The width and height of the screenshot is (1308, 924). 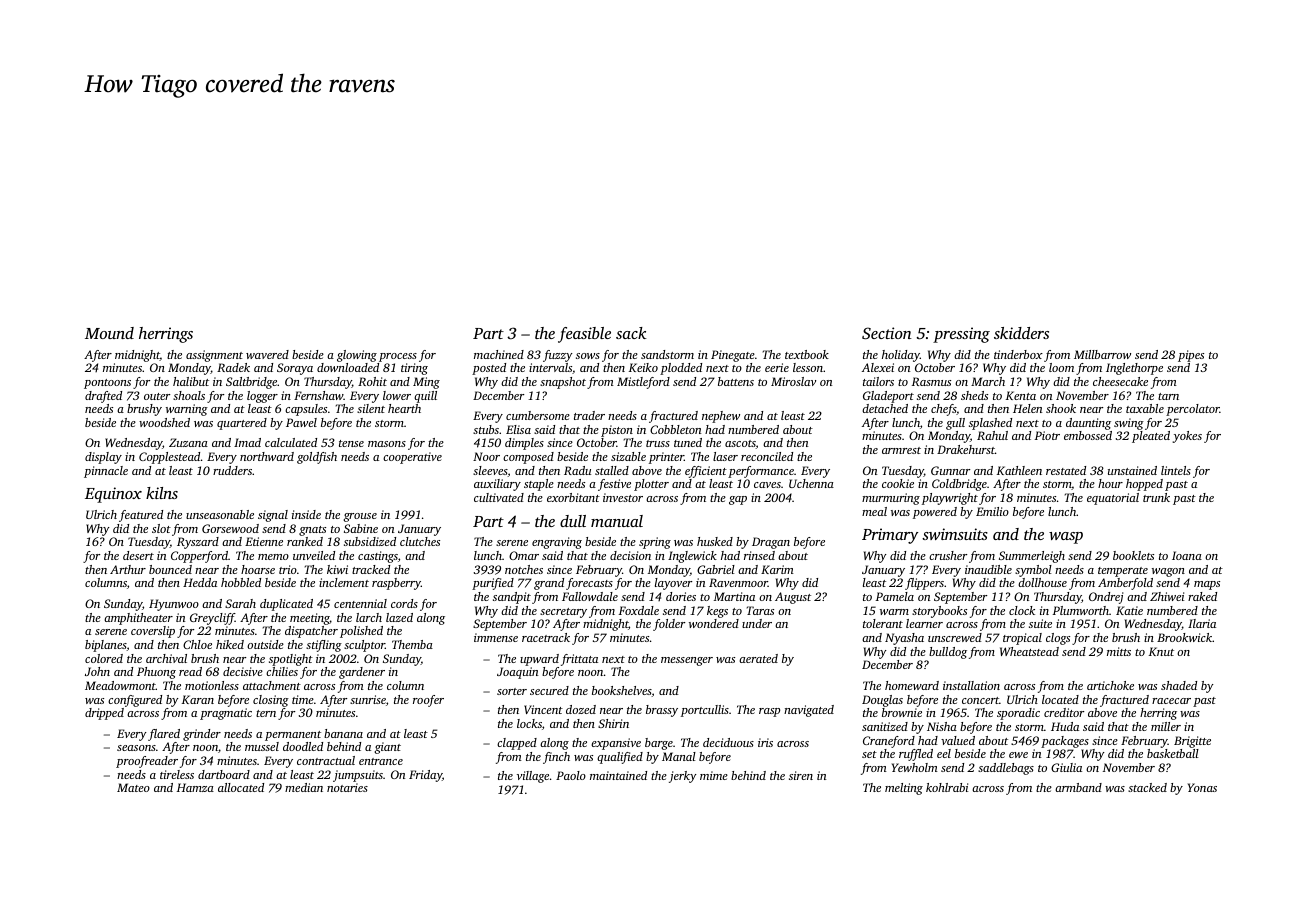 I want to click on sows, so click(x=588, y=356).
